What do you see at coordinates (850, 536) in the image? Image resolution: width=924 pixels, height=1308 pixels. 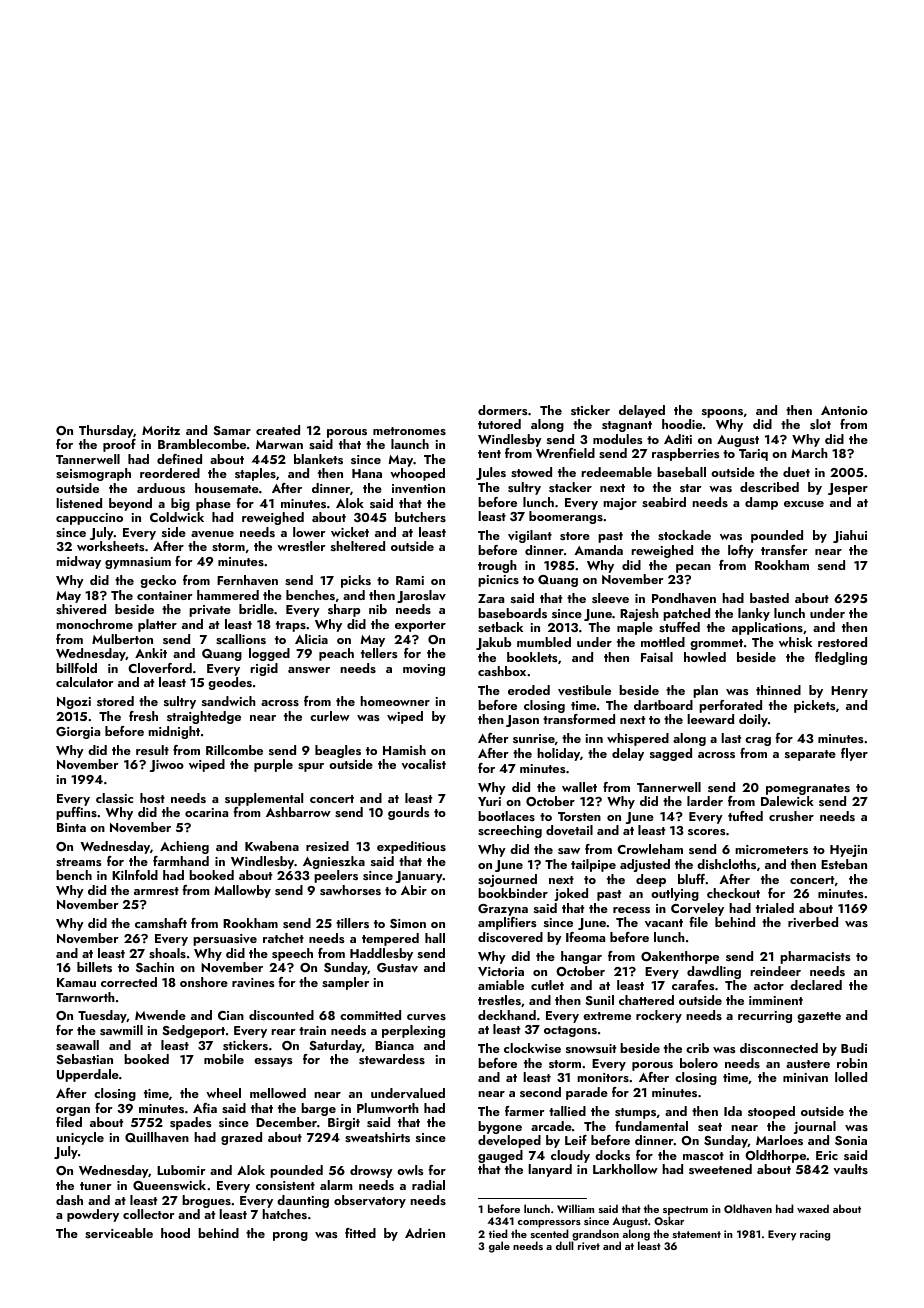 I see `Jiahui` at bounding box center [850, 536].
